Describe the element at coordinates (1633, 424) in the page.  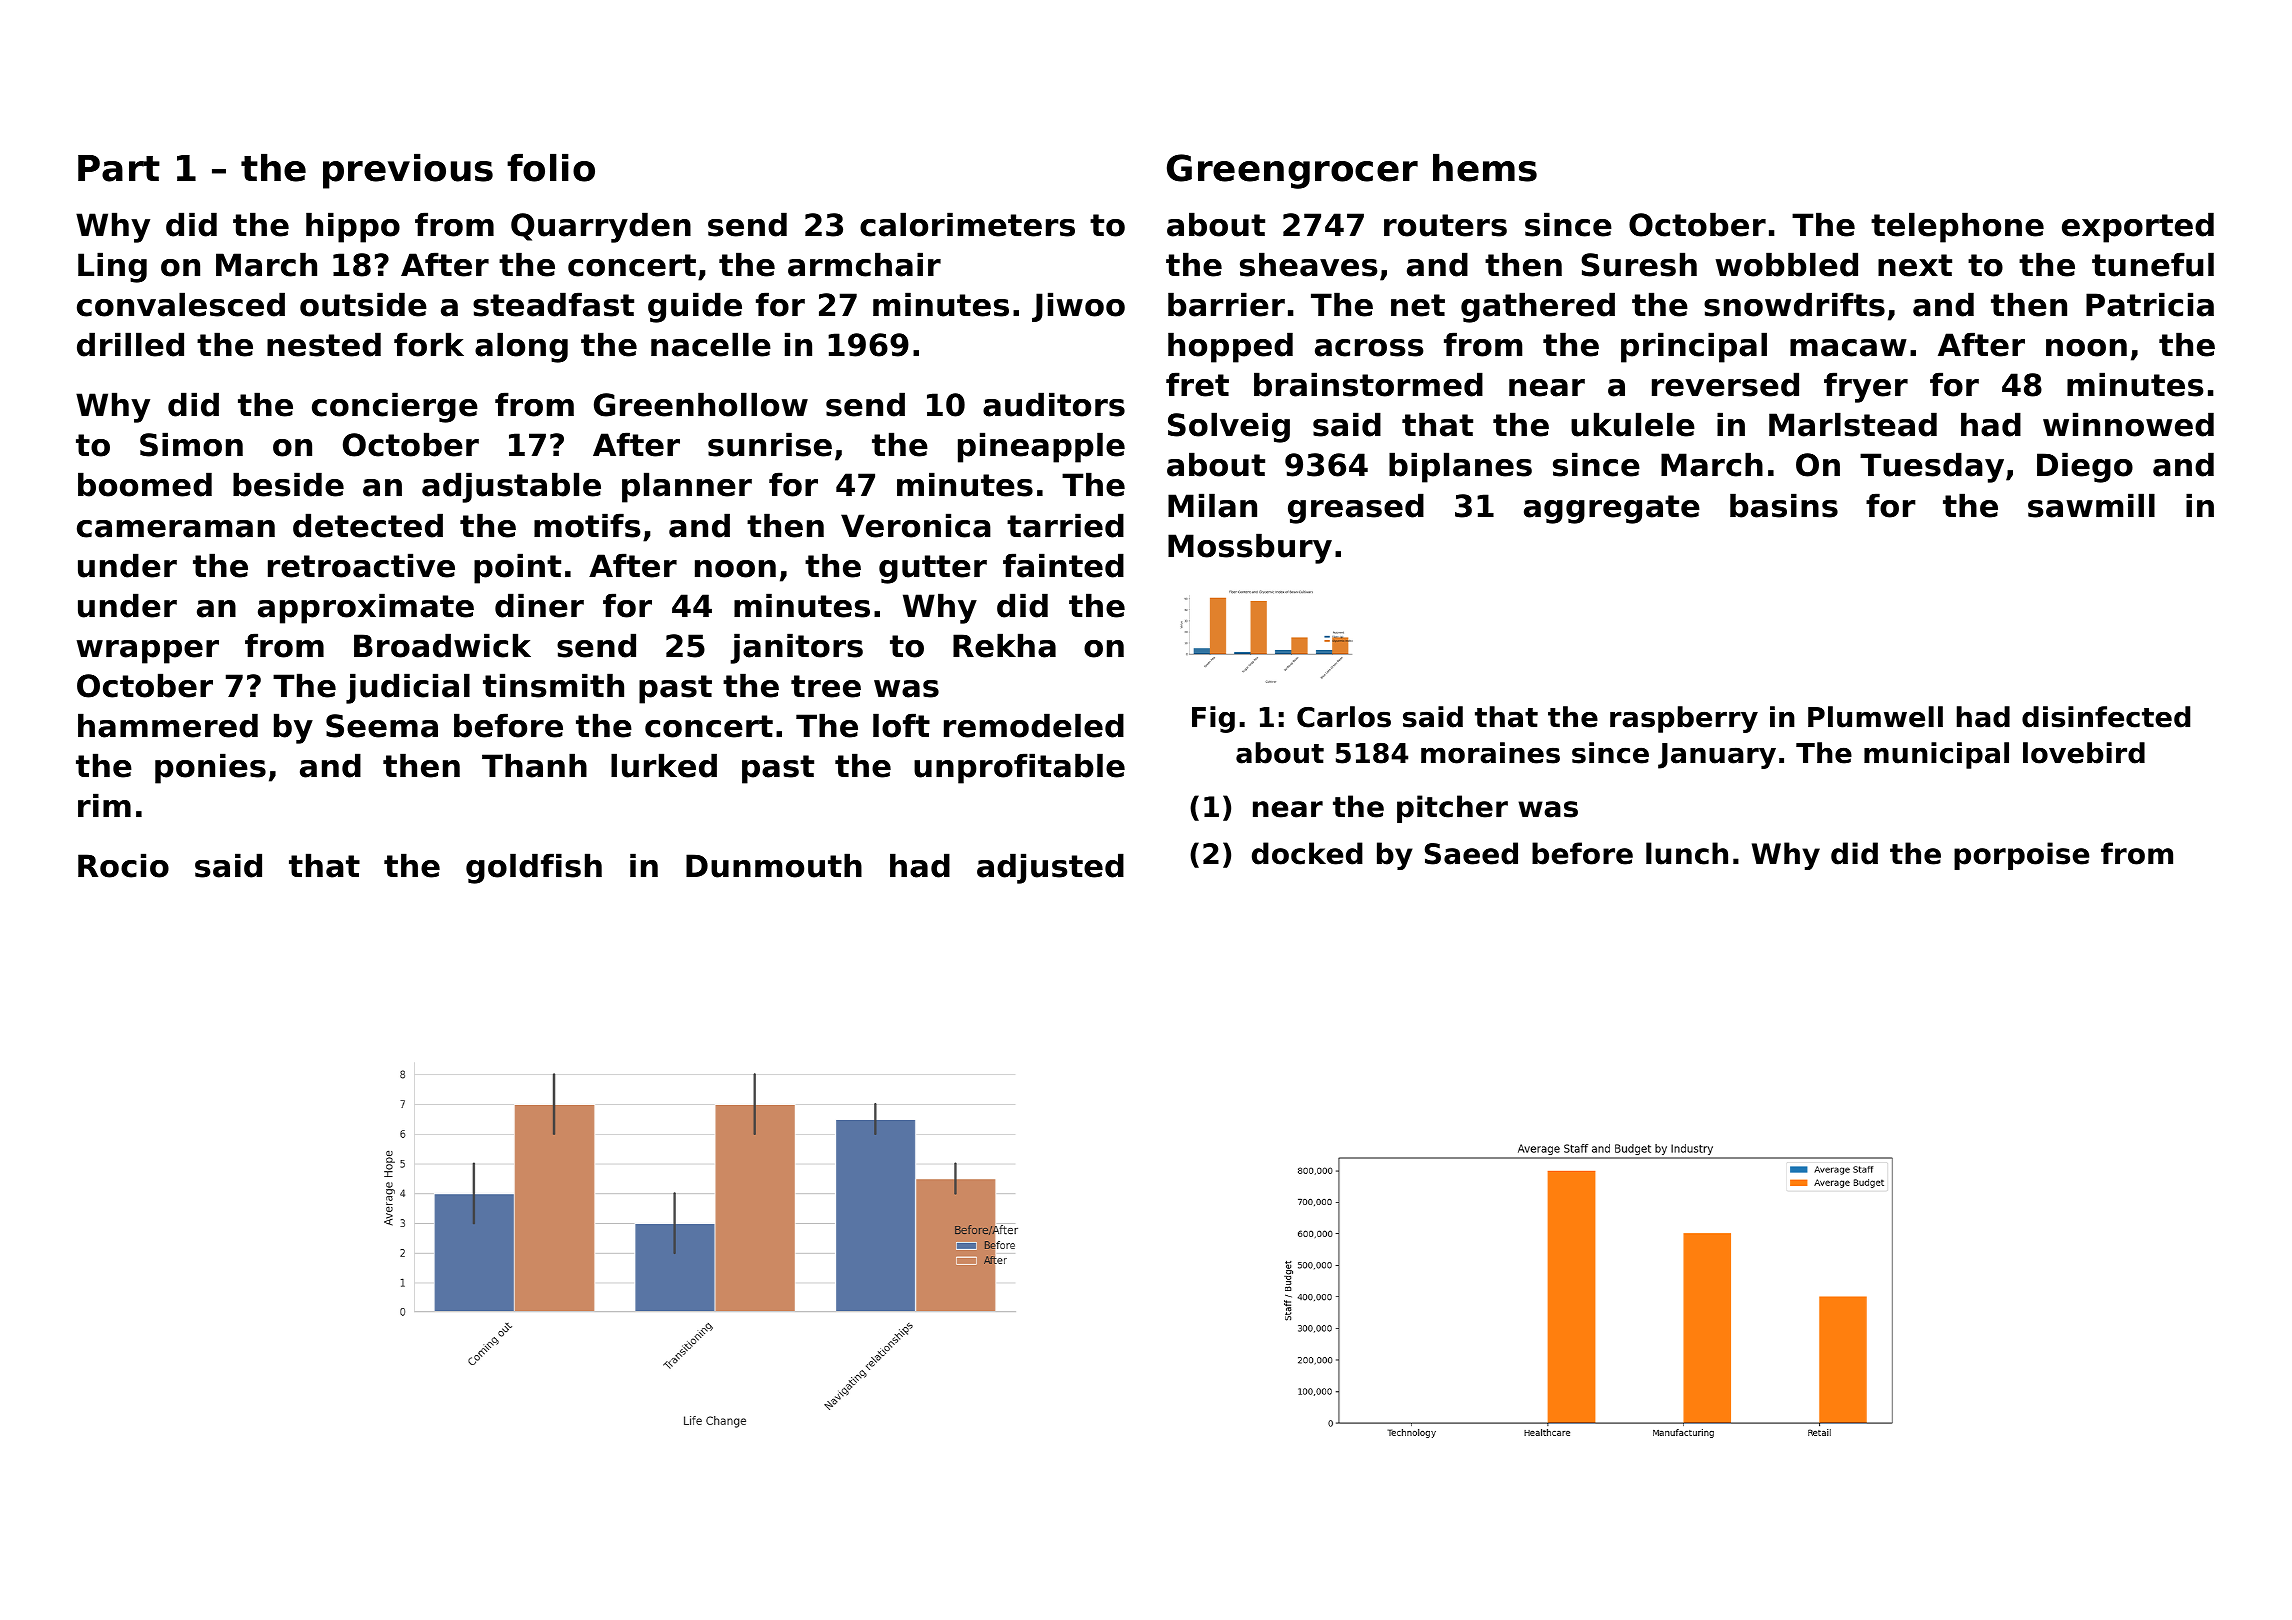
I see `ukulele` at that location.
